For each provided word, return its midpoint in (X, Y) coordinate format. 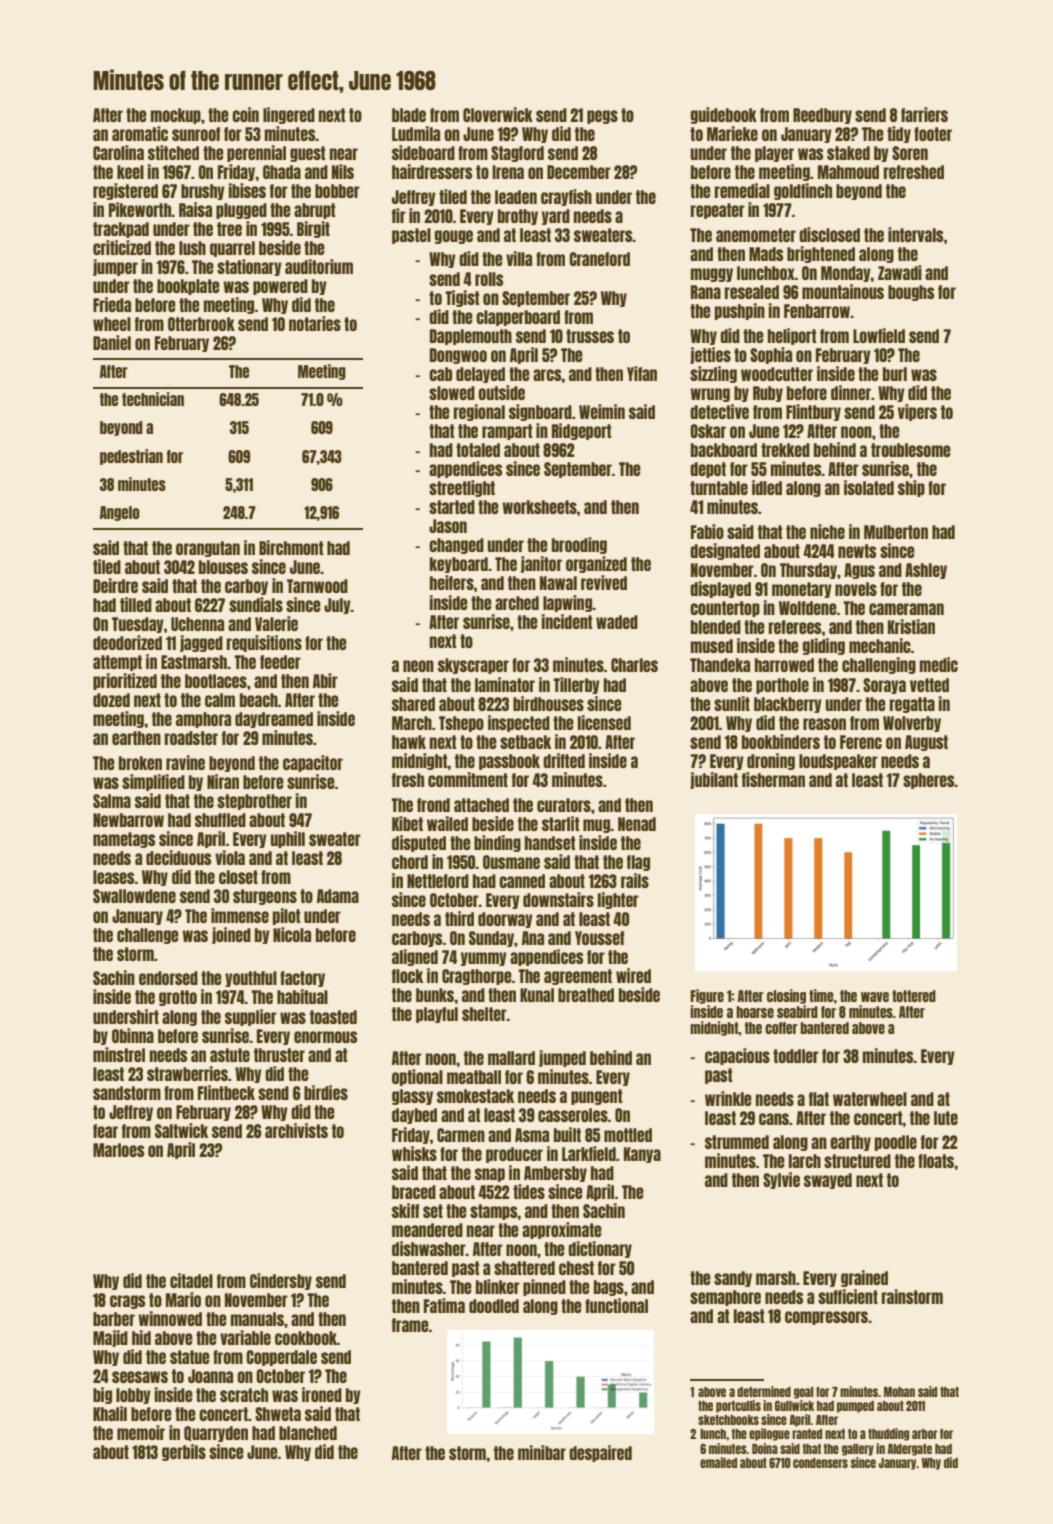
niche (827, 531)
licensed (604, 722)
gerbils (184, 1452)
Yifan (642, 373)
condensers (820, 1463)
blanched (308, 1433)
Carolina (118, 152)
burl (895, 374)
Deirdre (115, 585)
